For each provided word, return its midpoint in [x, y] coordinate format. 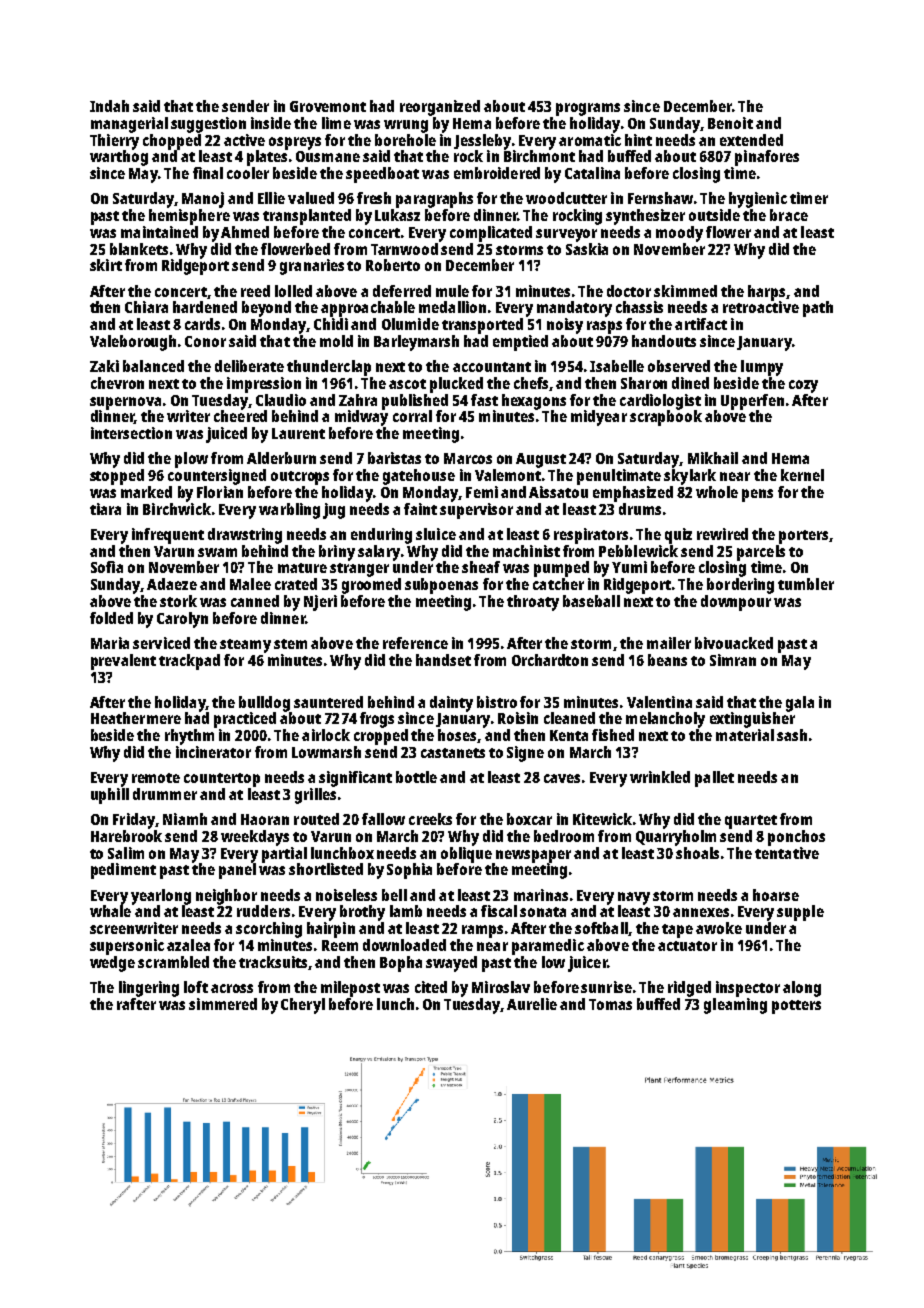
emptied [520, 343]
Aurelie [532, 1004]
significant [355, 779]
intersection [131, 433]
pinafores [767, 158]
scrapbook [666, 418]
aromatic [590, 140]
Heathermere [136, 718]
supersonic [127, 947]
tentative [787, 853]
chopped [172, 142]
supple [800, 913]
